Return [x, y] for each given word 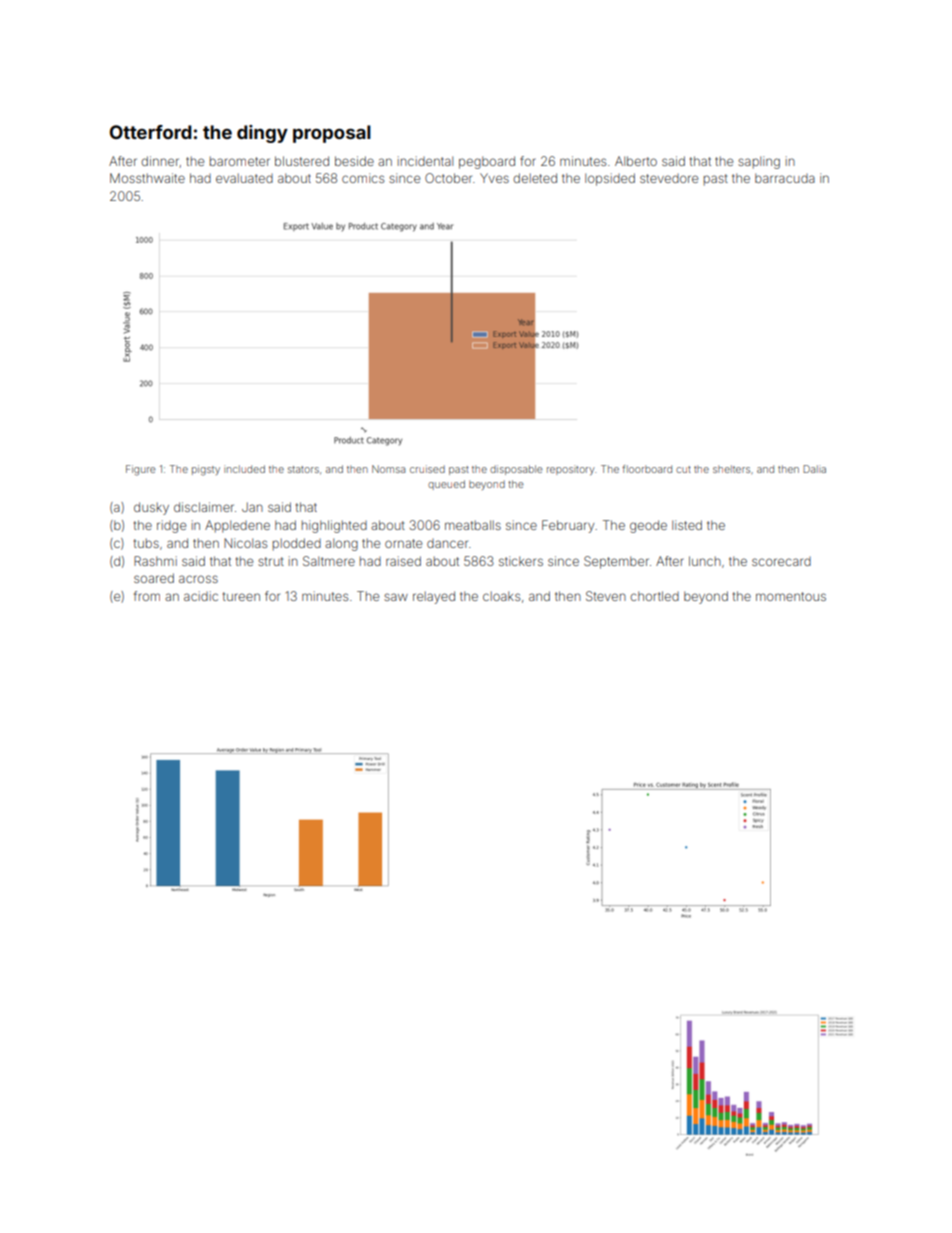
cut [683, 469]
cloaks [501, 596]
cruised [427, 469]
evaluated [244, 178]
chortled [654, 596]
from [147, 596]
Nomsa [388, 469]
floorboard [647, 469]
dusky [151, 508]
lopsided [610, 179]
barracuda [785, 178]
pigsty [206, 470]
